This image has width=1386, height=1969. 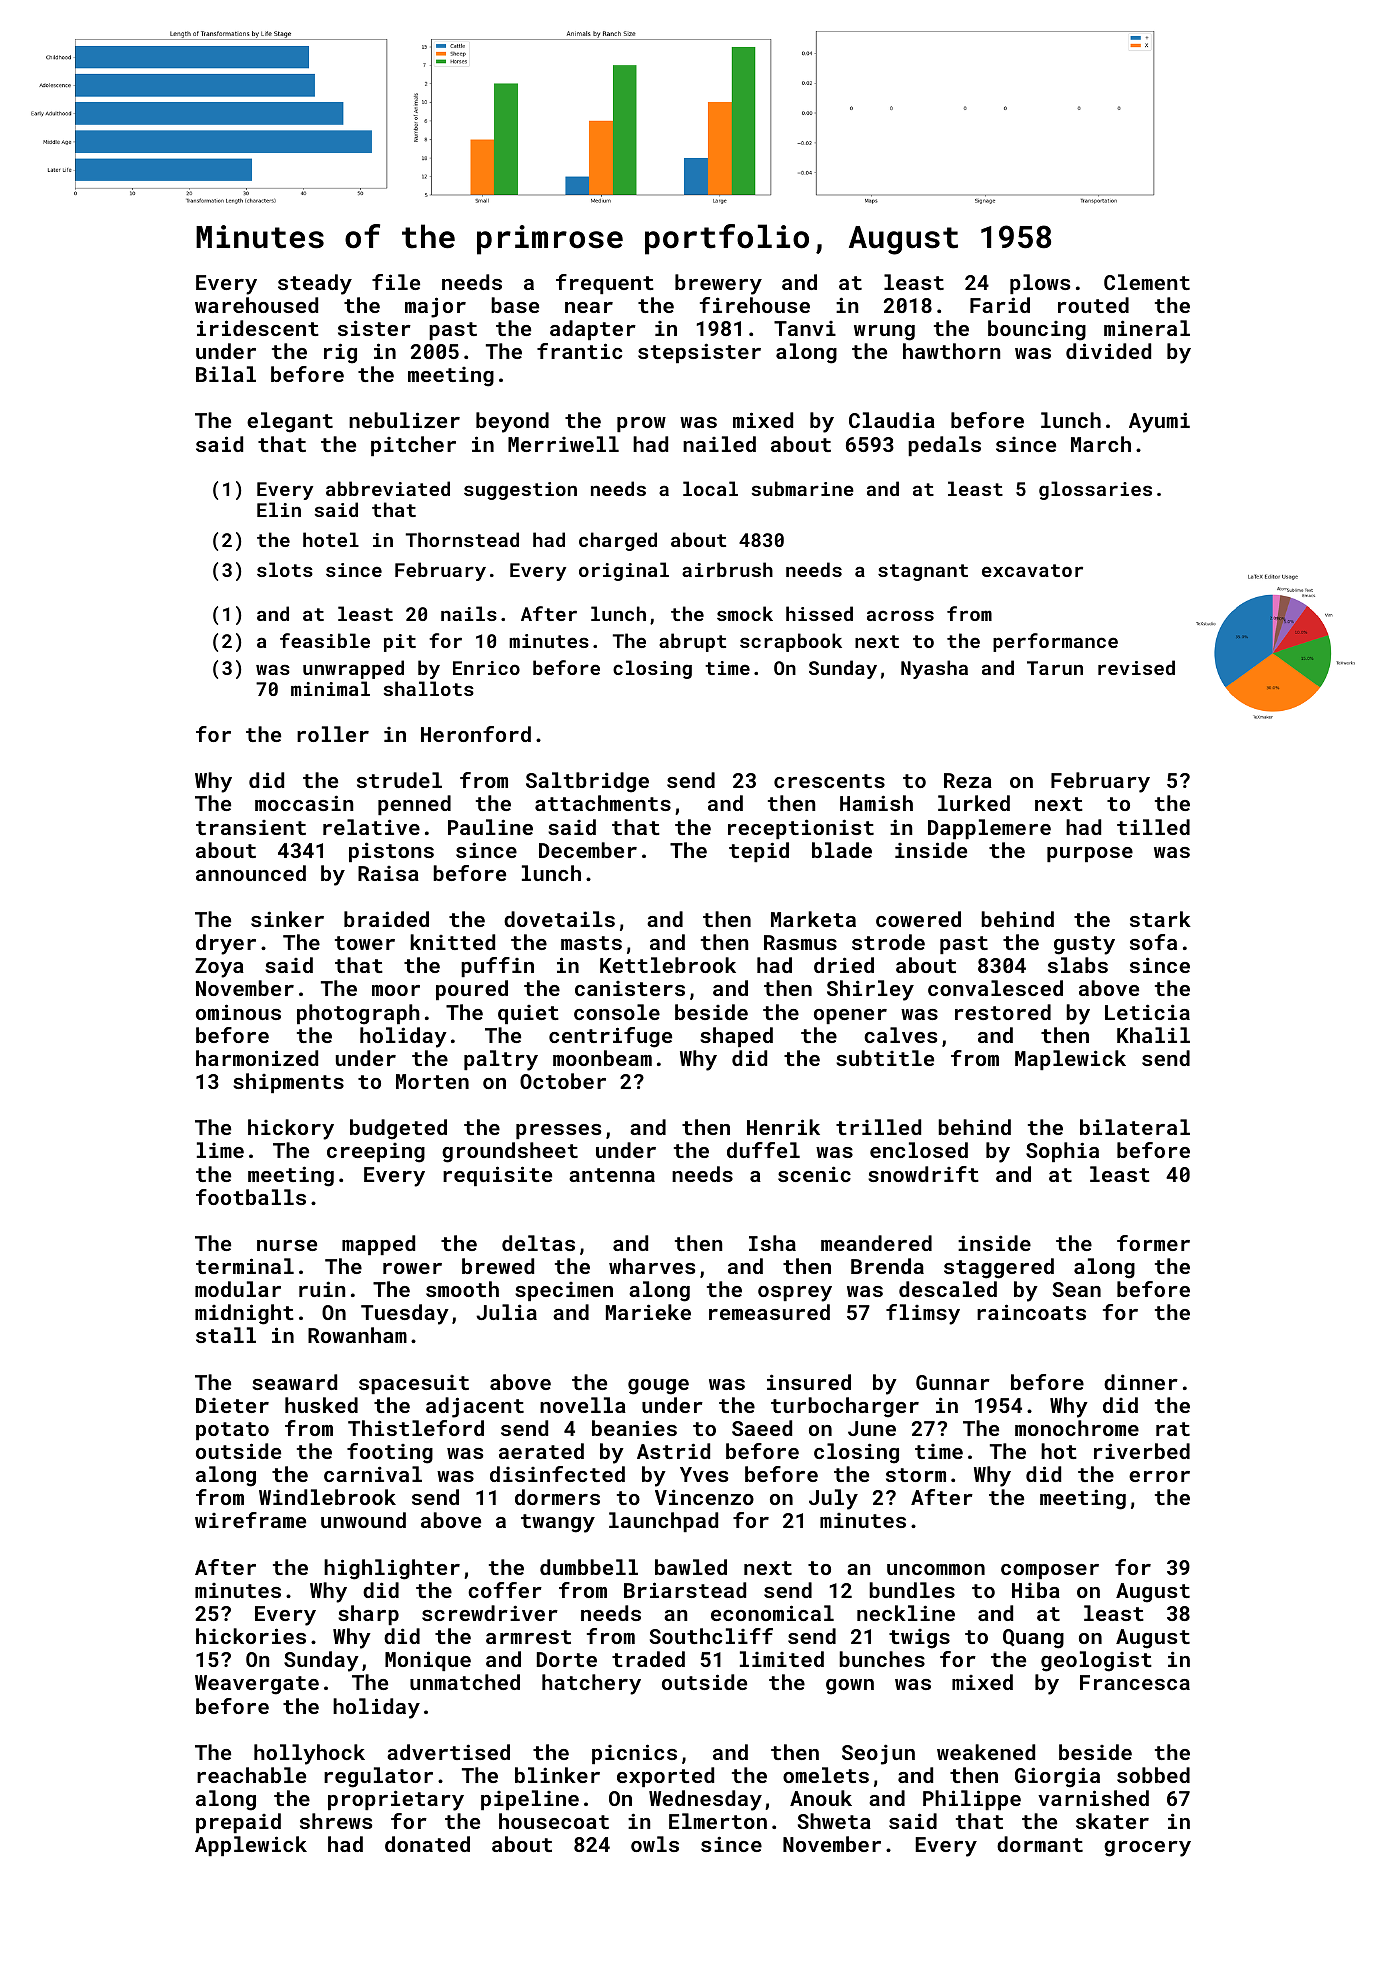 I want to click on Claudia, so click(x=892, y=420).
